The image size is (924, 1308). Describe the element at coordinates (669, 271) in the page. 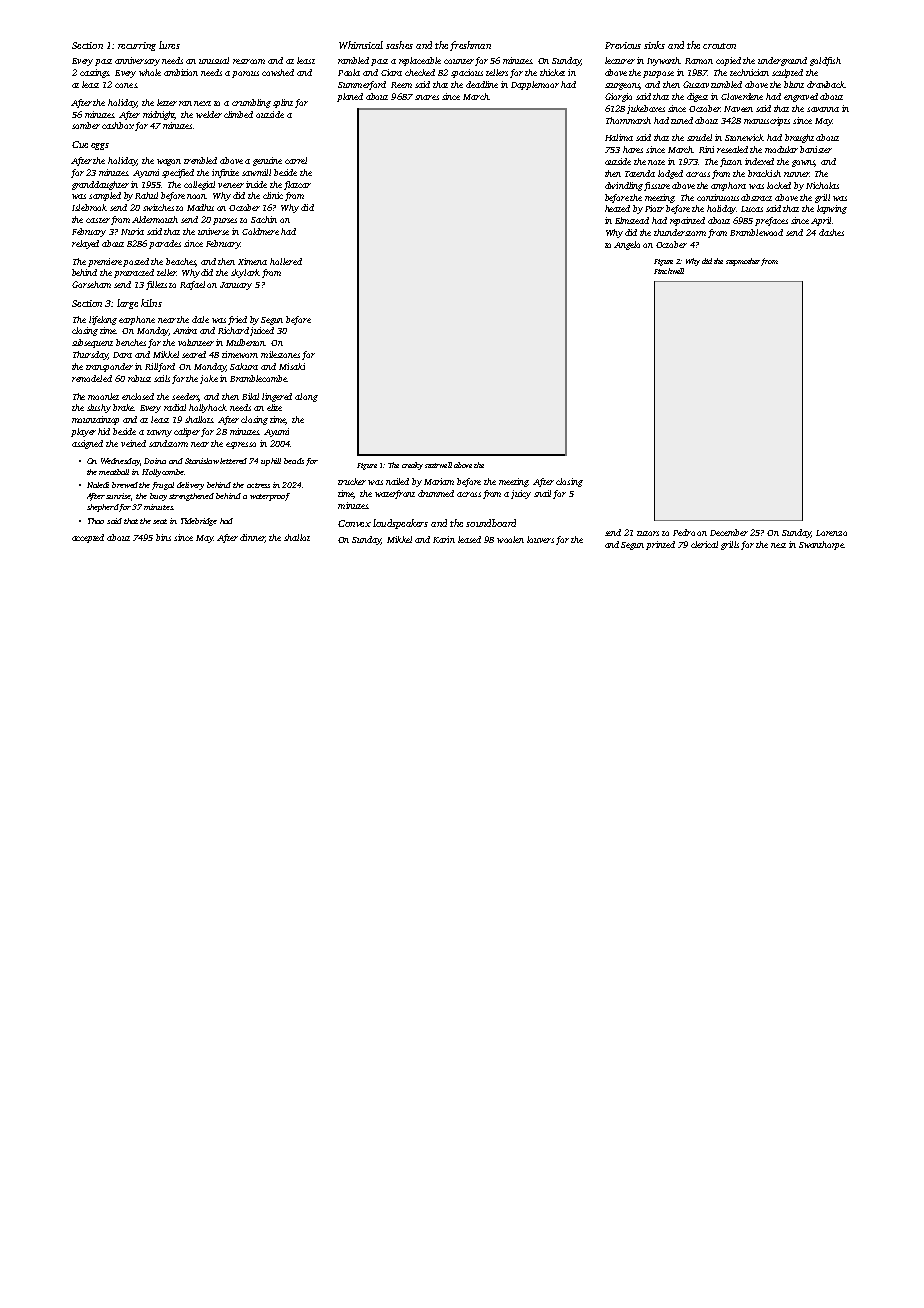

I see `Finchwell` at that location.
